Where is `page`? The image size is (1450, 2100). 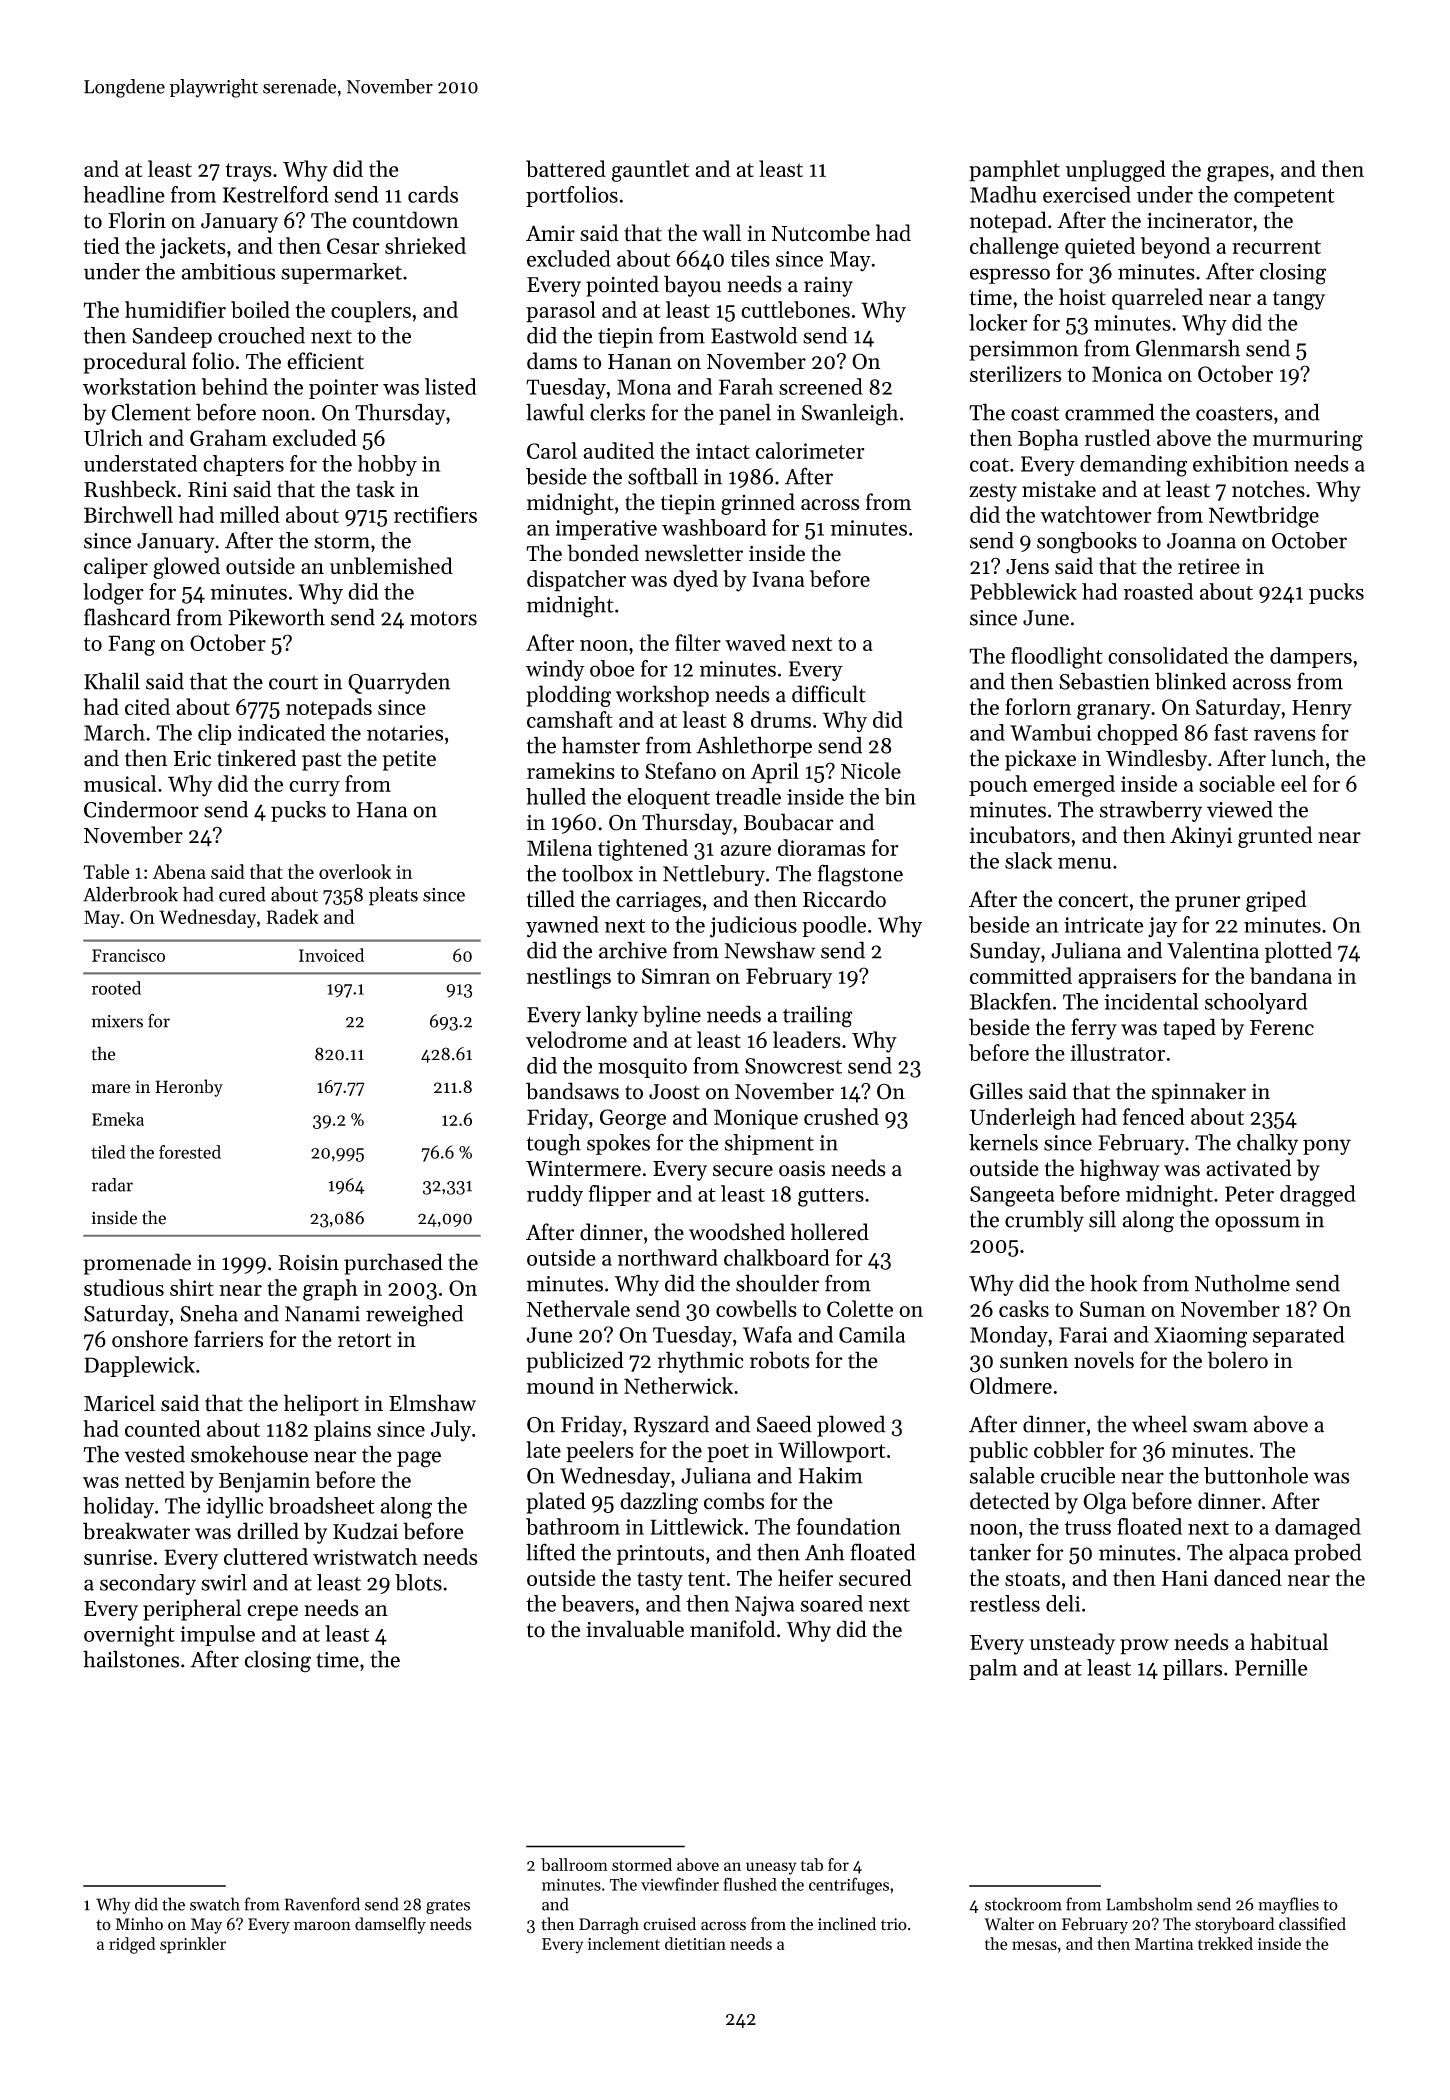
page is located at coordinates (419, 1459).
